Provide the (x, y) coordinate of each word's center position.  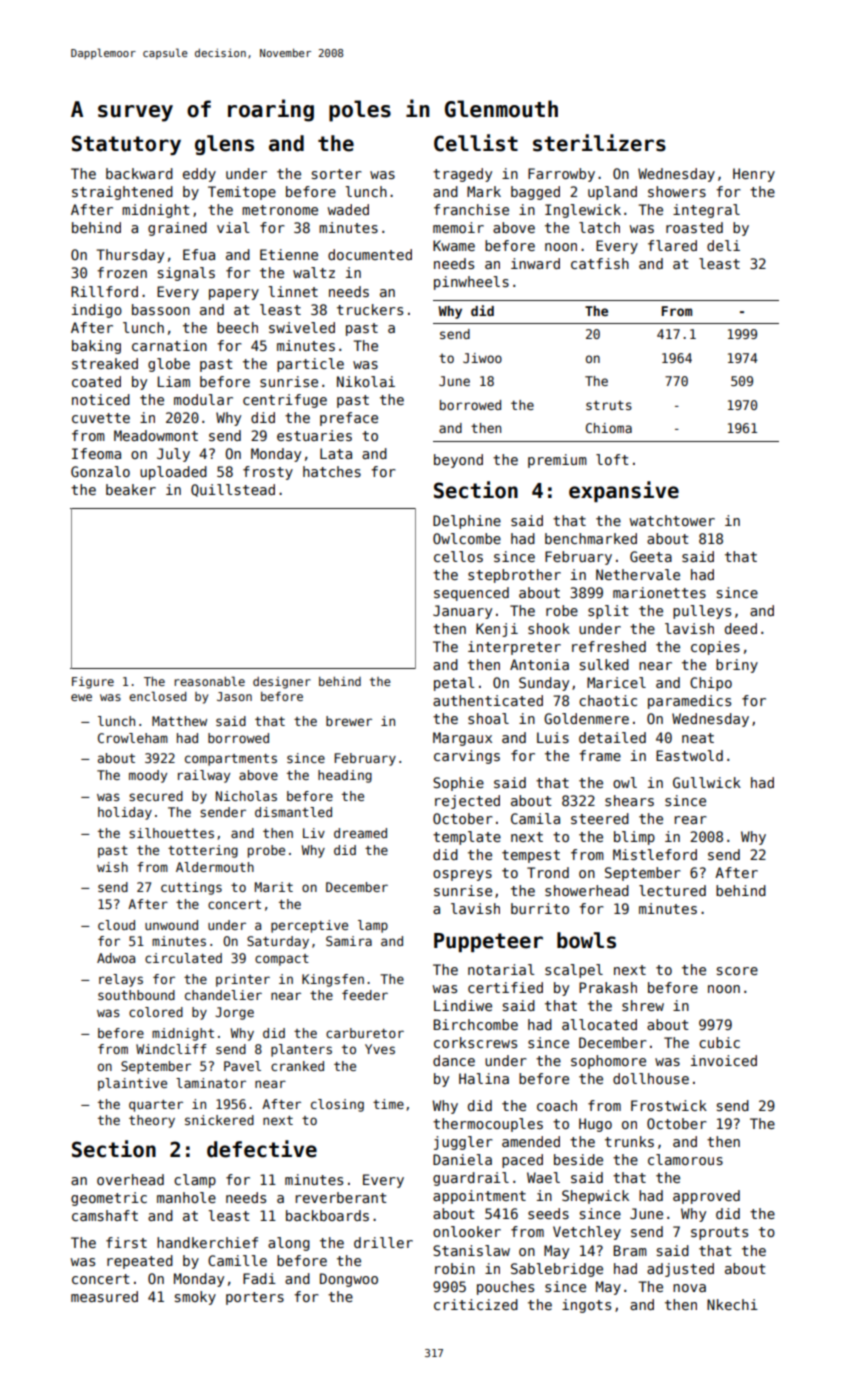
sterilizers (599, 143)
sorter (337, 174)
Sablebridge (557, 1270)
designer (282, 683)
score (737, 971)
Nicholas (246, 796)
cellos (458, 556)
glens (224, 145)
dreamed (360, 833)
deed (741, 628)
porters (255, 1298)
